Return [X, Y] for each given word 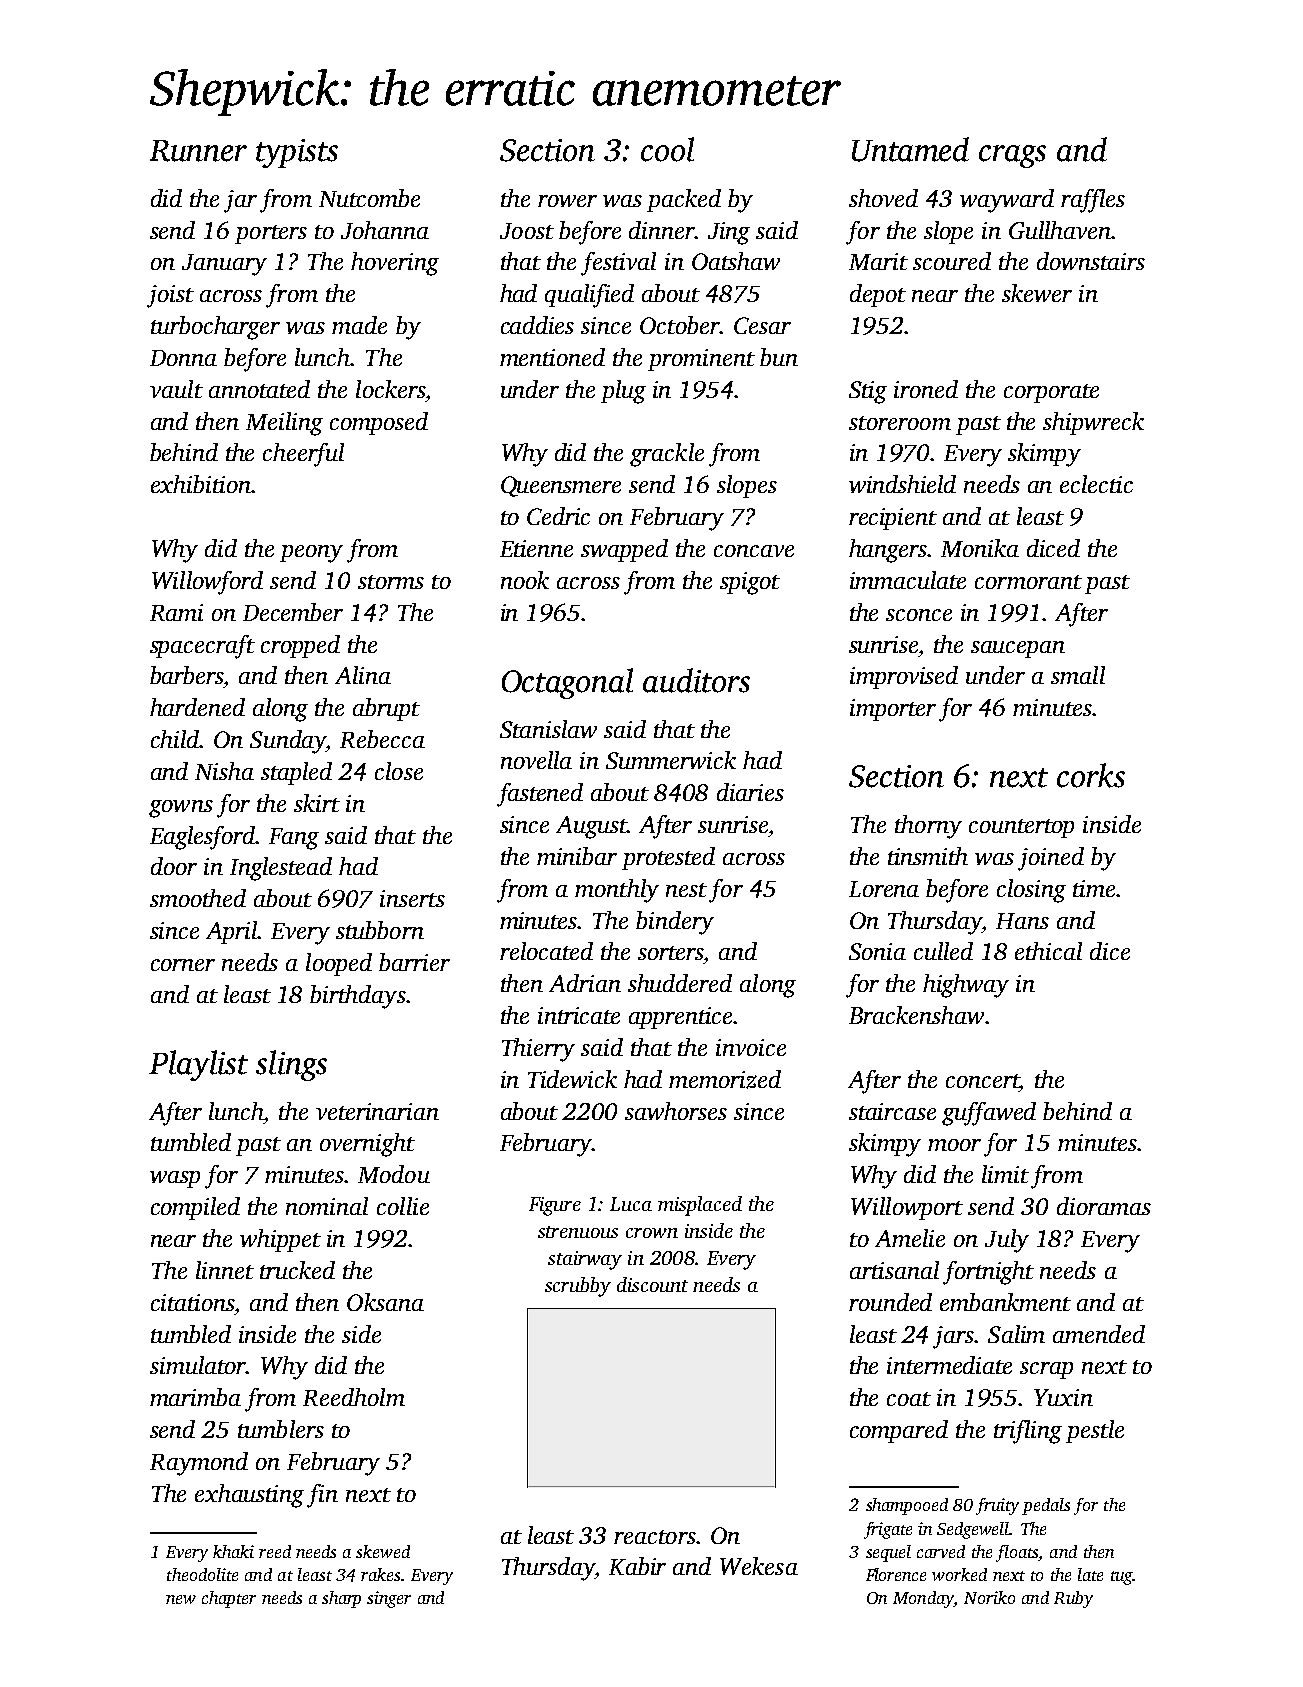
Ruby [1073, 1599]
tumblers [281, 1429]
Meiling [284, 424]
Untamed [910, 149]
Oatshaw [736, 261]
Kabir [637, 1566]
